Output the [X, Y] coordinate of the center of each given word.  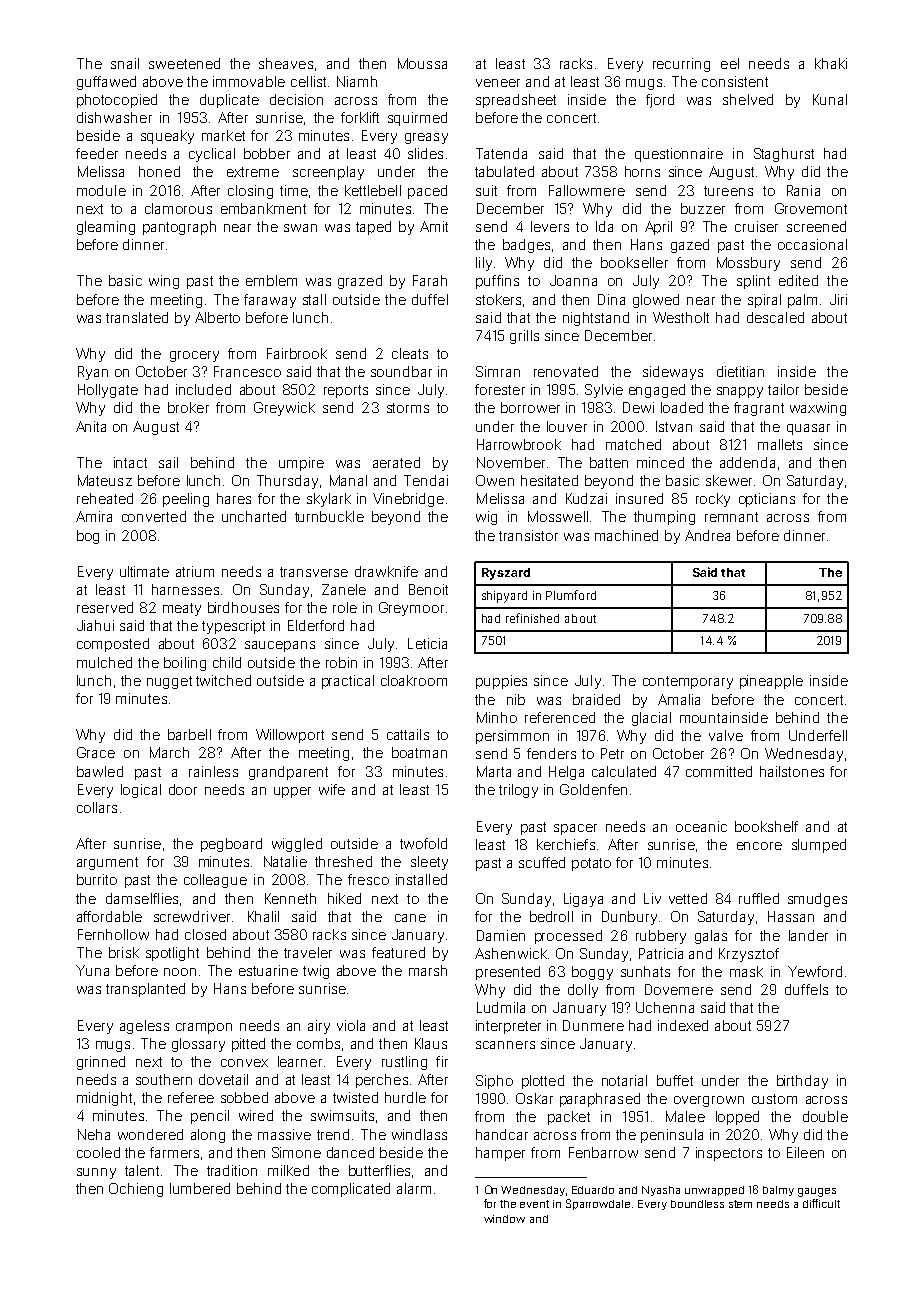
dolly [583, 991]
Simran [498, 371]
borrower [530, 407]
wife [332, 789]
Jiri [838, 299]
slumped [819, 846]
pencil [210, 1117]
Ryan [93, 373]
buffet [675, 1080]
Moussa [422, 63]
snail [125, 63]
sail [168, 462]
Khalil [263, 916]
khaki [831, 63]
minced [660, 462]
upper [292, 792]
